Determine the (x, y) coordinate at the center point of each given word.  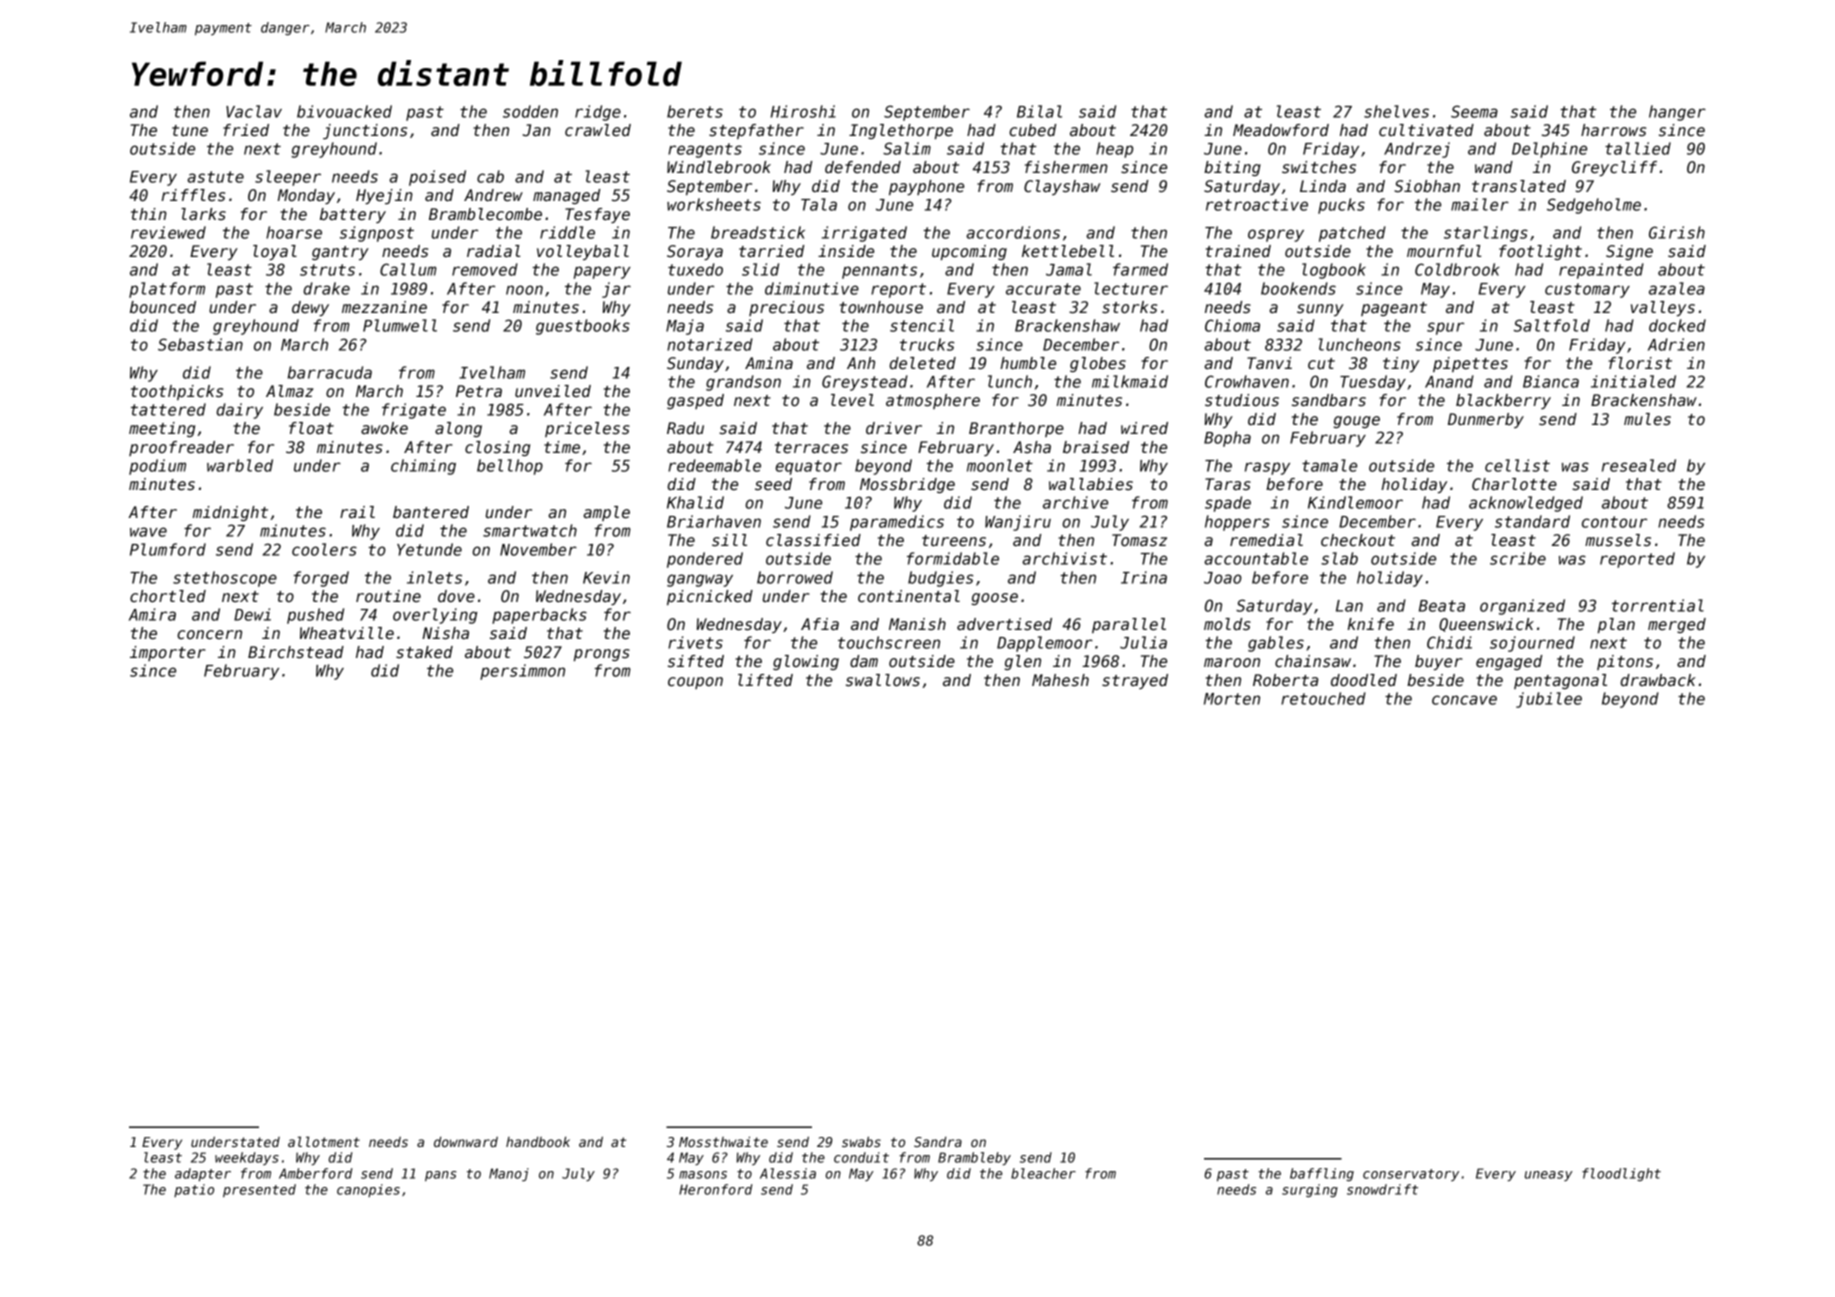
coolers (324, 549)
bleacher (1043, 1173)
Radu (685, 428)
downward (466, 1142)
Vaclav (254, 111)
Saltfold (1552, 325)
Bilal (1039, 111)
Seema (1474, 111)
